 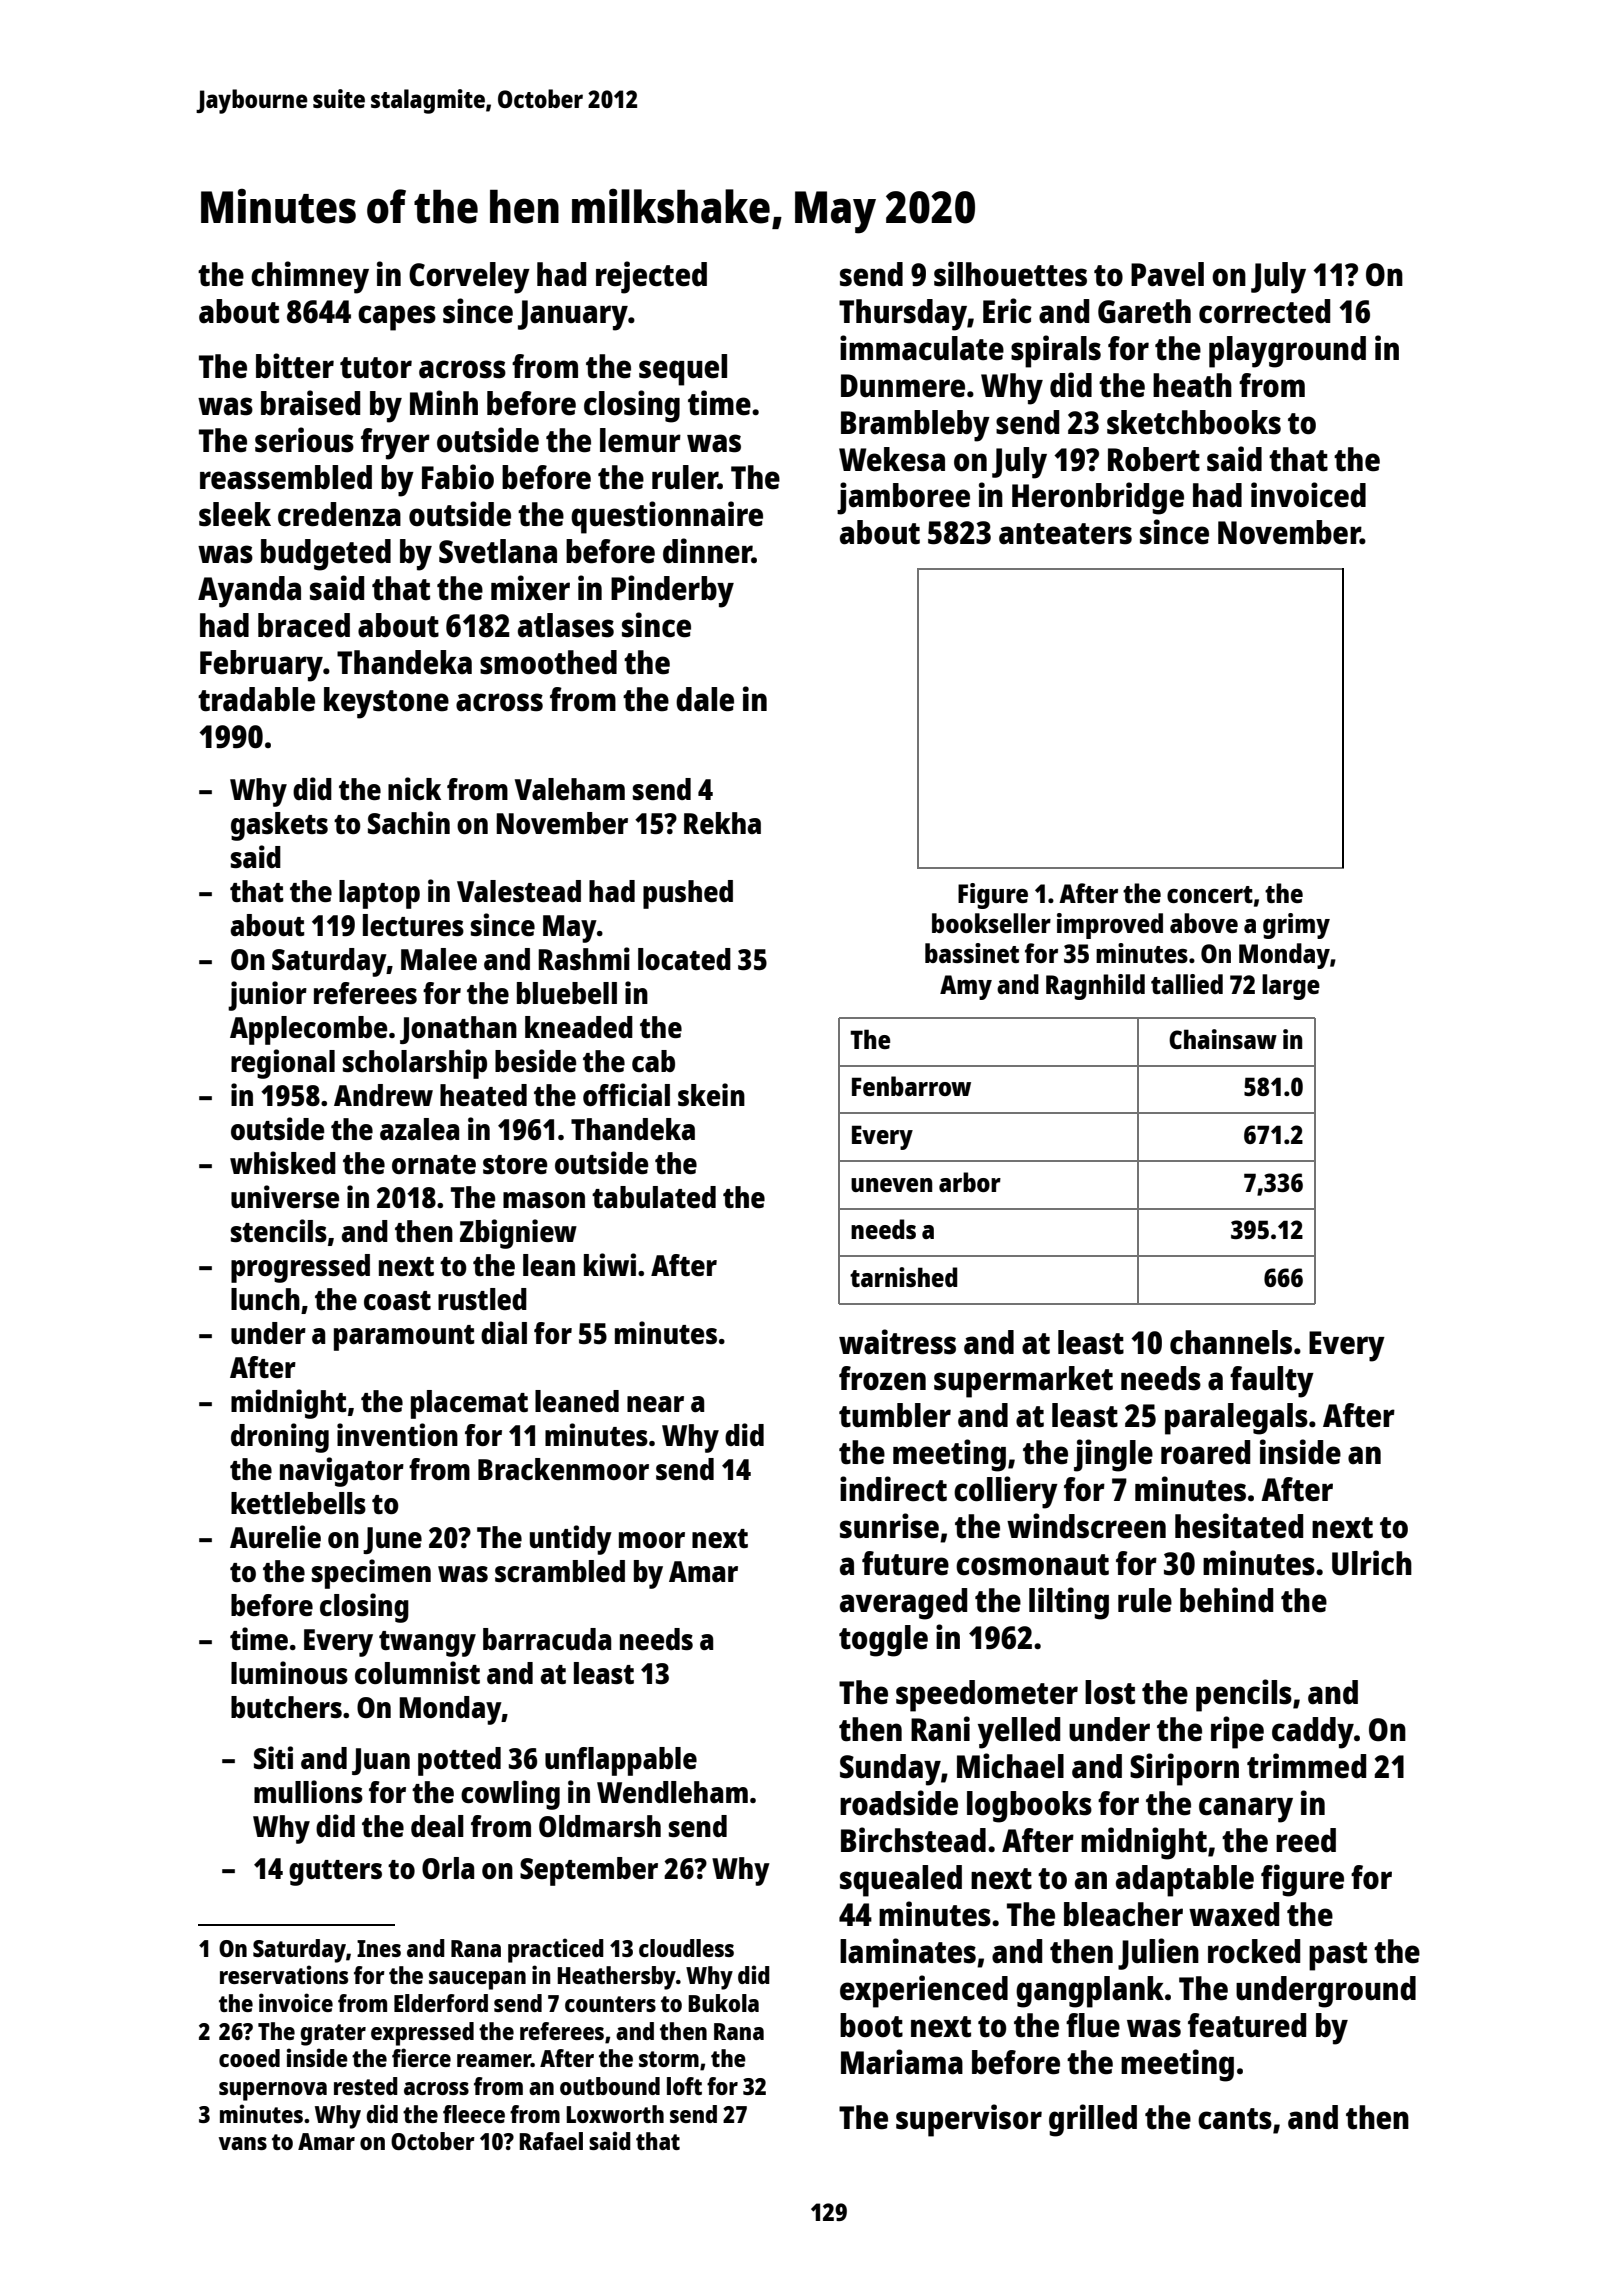 What do you see at coordinates (1205, 1452) in the document?
I see `roared` at bounding box center [1205, 1452].
